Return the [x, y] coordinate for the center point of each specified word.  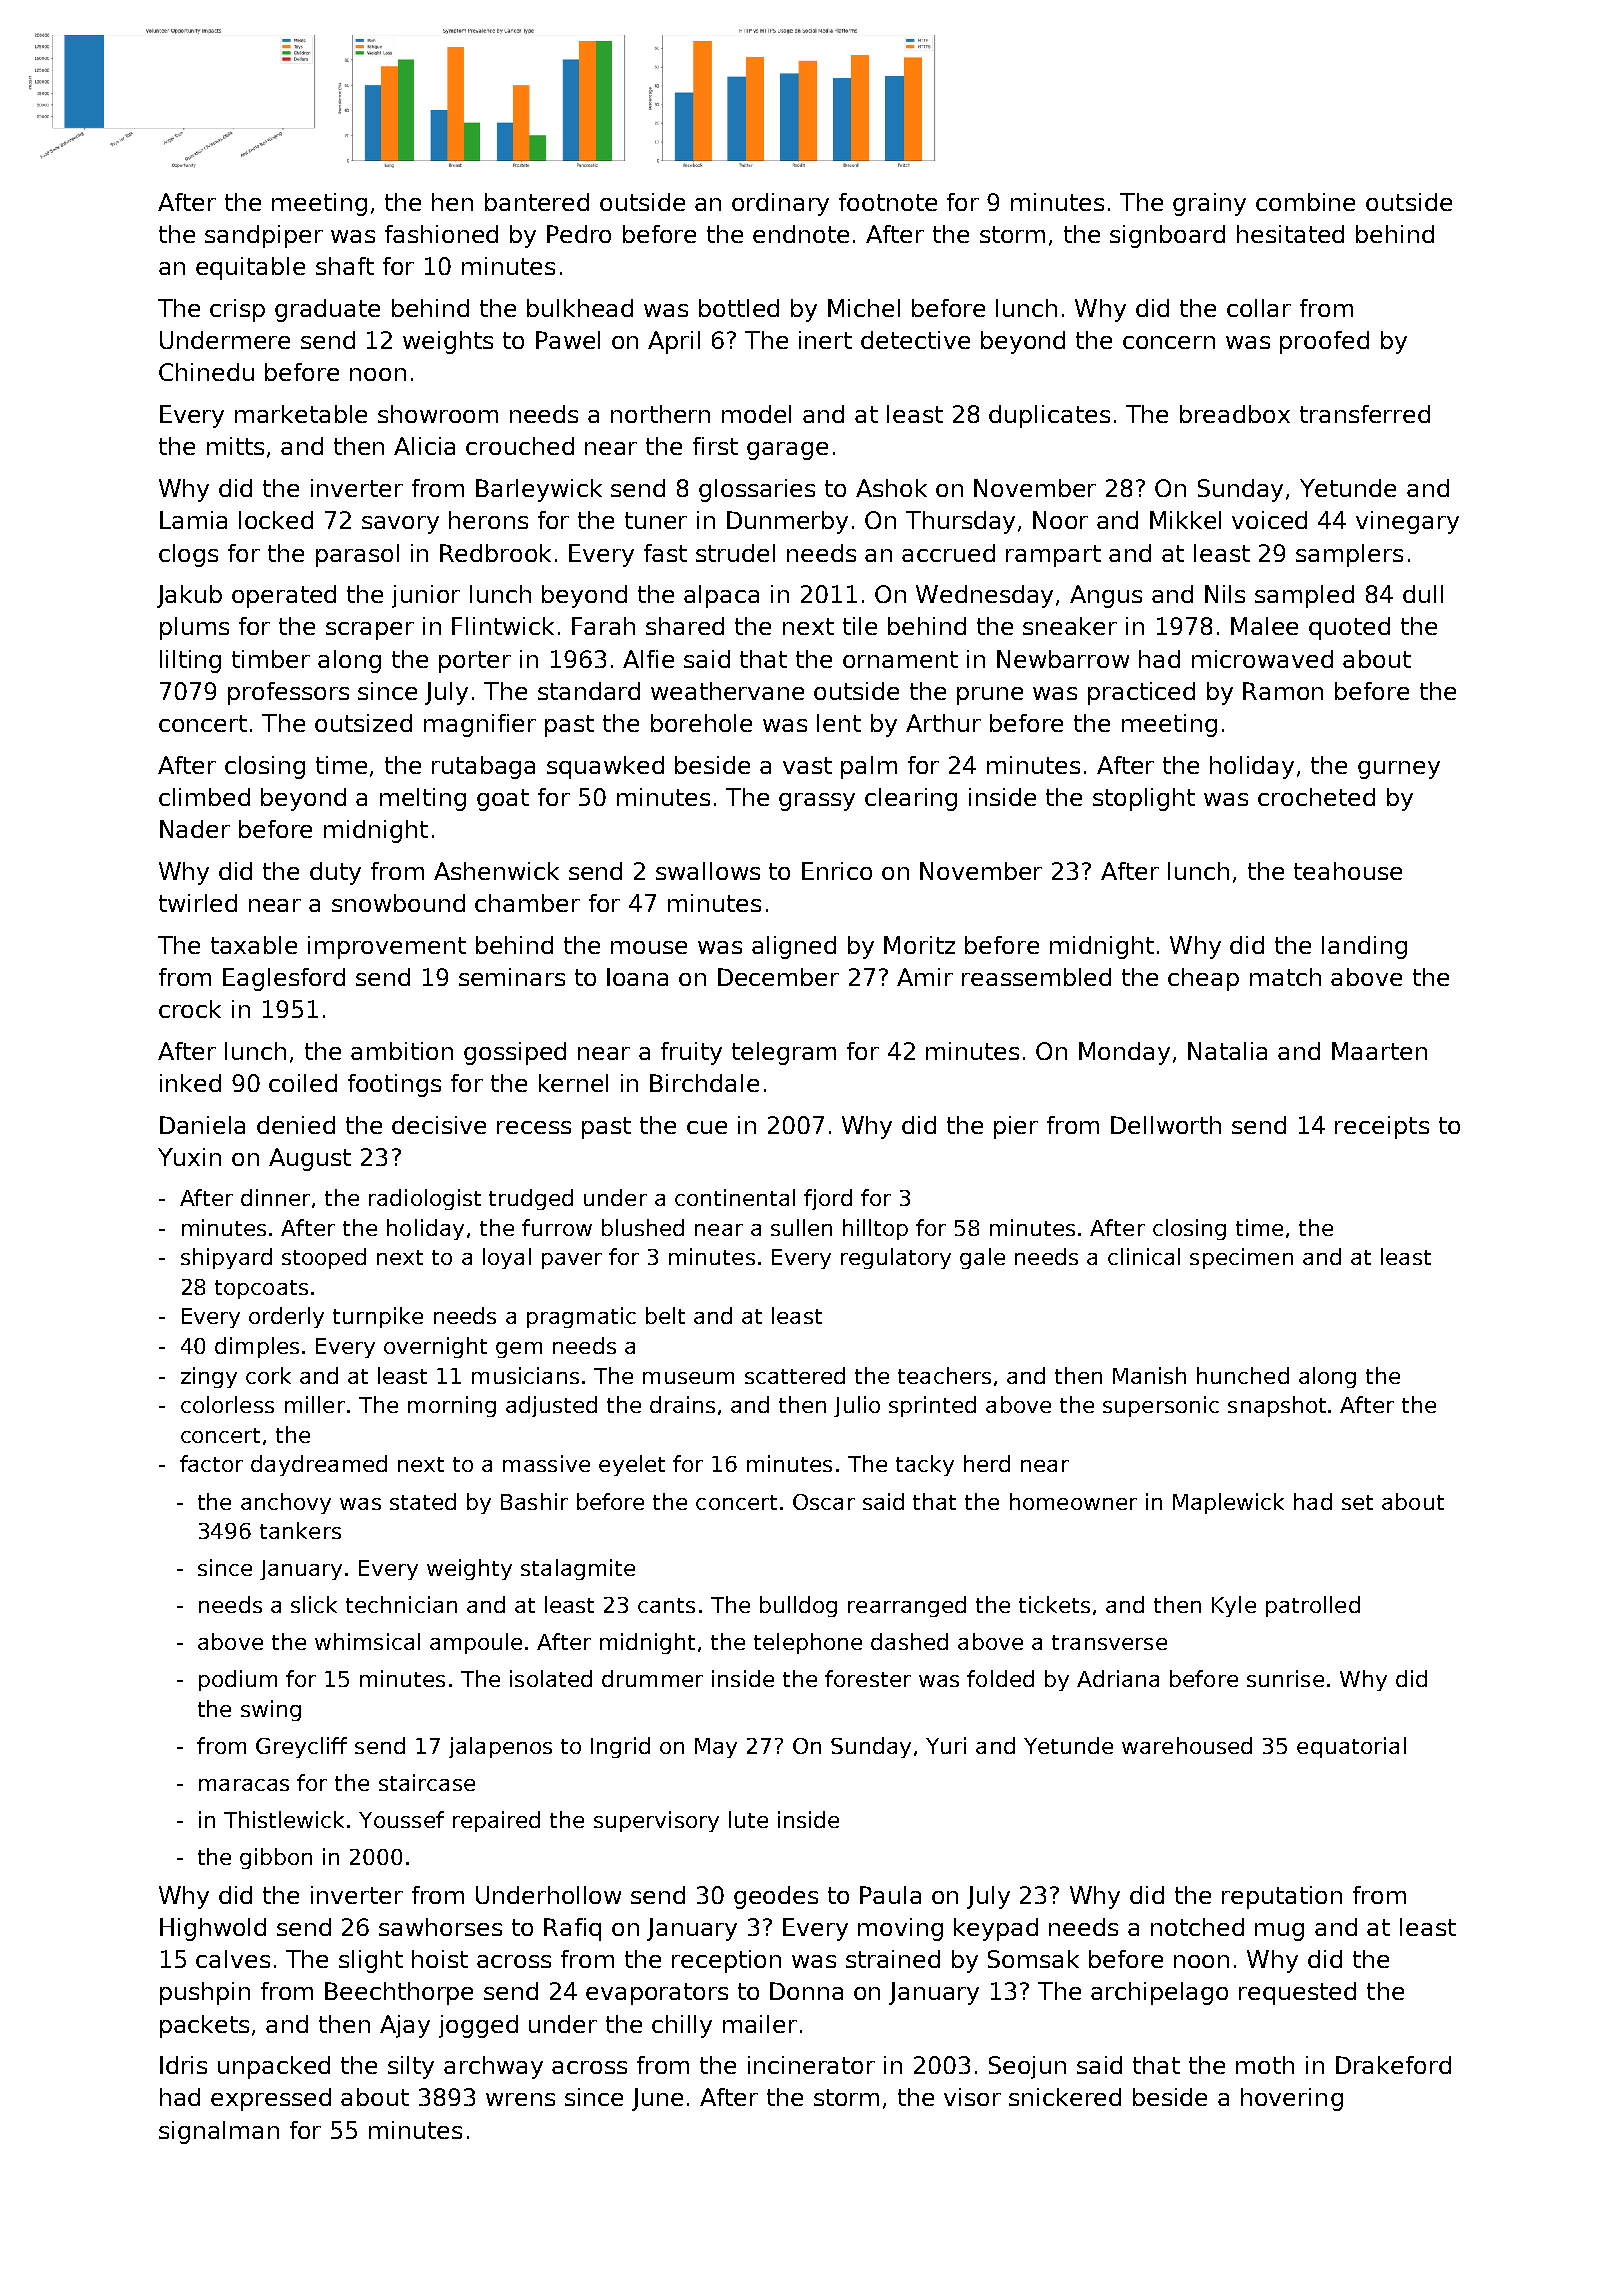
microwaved [1262, 659]
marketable [301, 414]
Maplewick [1228, 1503]
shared [685, 626]
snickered [1065, 2097]
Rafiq [572, 1929]
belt [665, 1315]
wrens [520, 2099]
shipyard [226, 1258]
